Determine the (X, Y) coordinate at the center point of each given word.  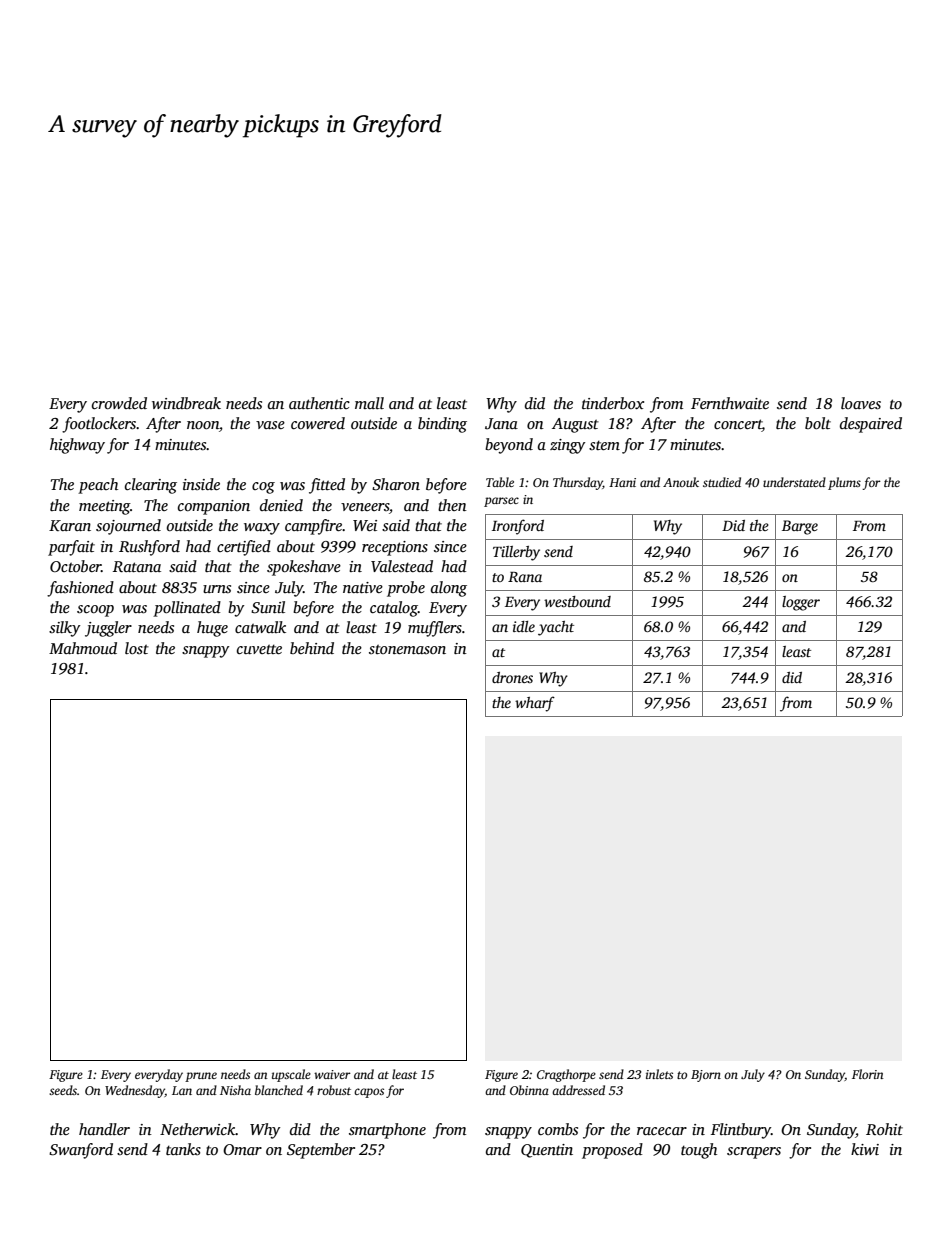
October (75, 566)
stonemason (407, 649)
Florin (868, 1074)
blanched (279, 1090)
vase (270, 425)
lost (137, 648)
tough (699, 1151)
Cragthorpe (566, 1075)
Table (500, 482)
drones (512, 677)
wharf (535, 704)
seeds (63, 1090)
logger (801, 603)
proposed (612, 1151)
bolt (818, 423)
